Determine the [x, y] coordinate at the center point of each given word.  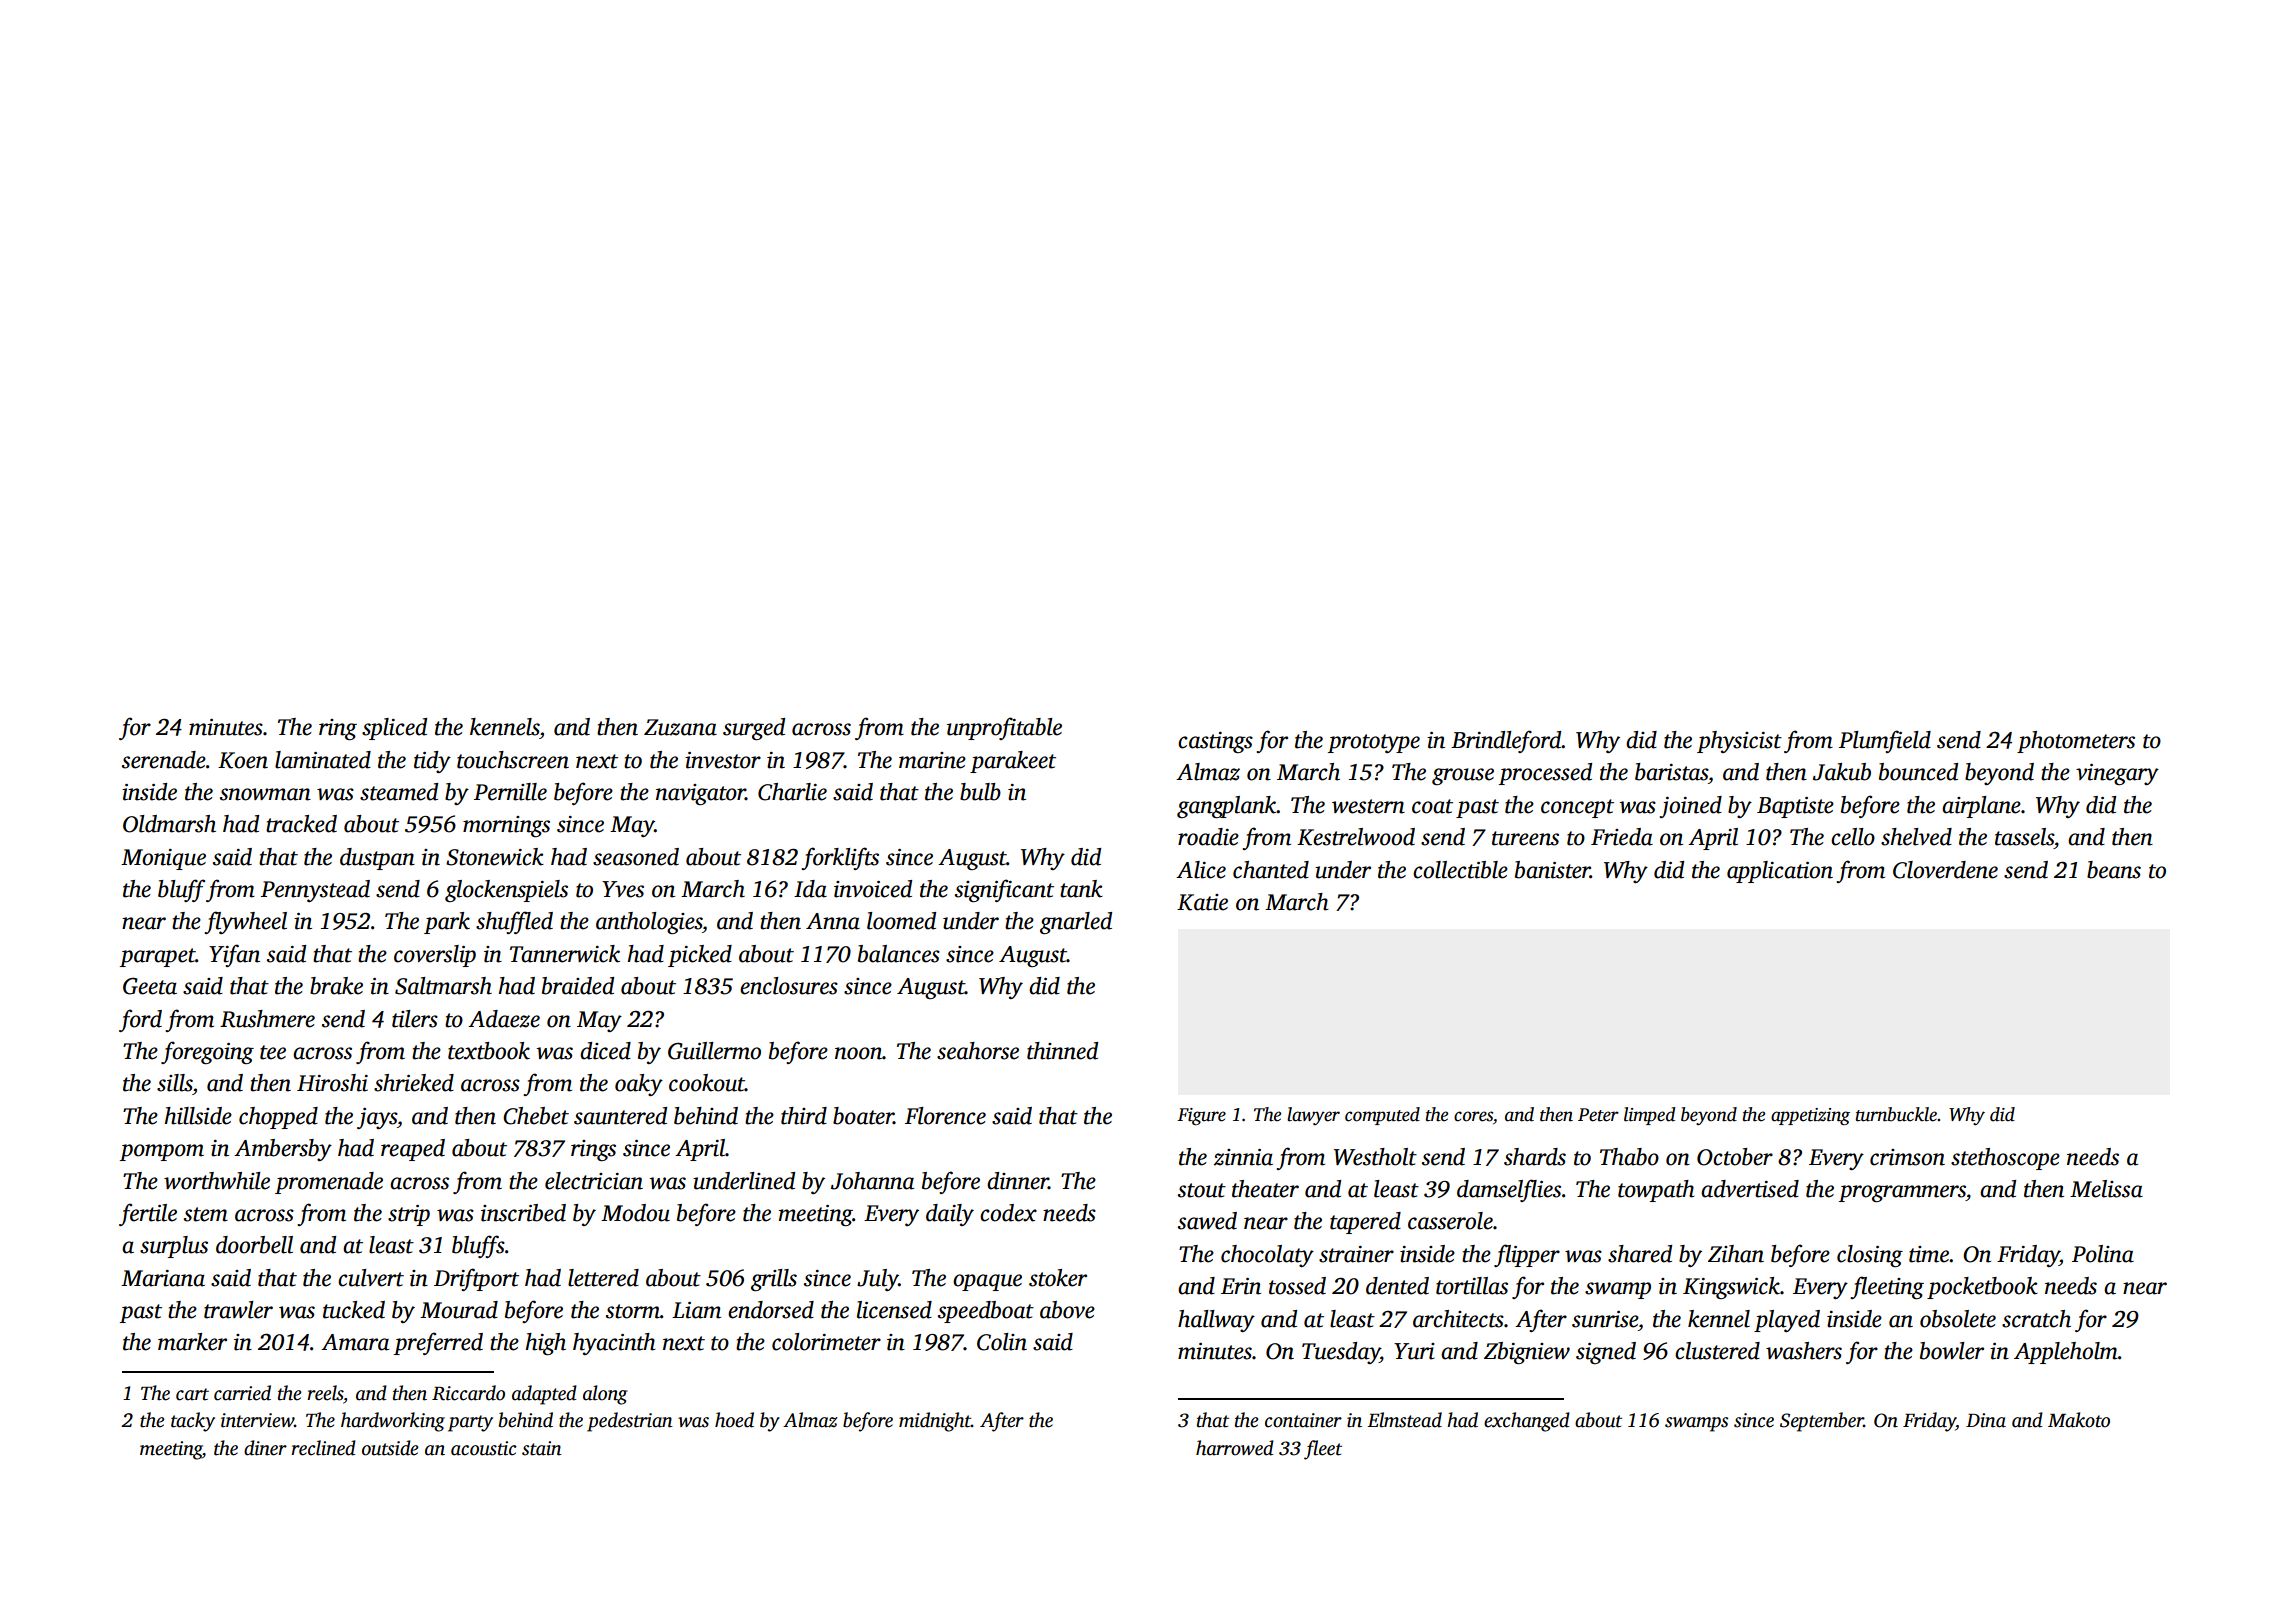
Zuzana [680, 727]
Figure [1201, 1117]
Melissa [2106, 1189]
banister [1552, 870]
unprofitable [1004, 728]
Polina [2103, 1254]
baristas [1671, 772]
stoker [1058, 1278]
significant [1004, 890]
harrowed [1235, 1448]
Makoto [2079, 1420]
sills [175, 1083]
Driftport [476, 1279]
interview [257, 1420]
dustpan [377, 859]
